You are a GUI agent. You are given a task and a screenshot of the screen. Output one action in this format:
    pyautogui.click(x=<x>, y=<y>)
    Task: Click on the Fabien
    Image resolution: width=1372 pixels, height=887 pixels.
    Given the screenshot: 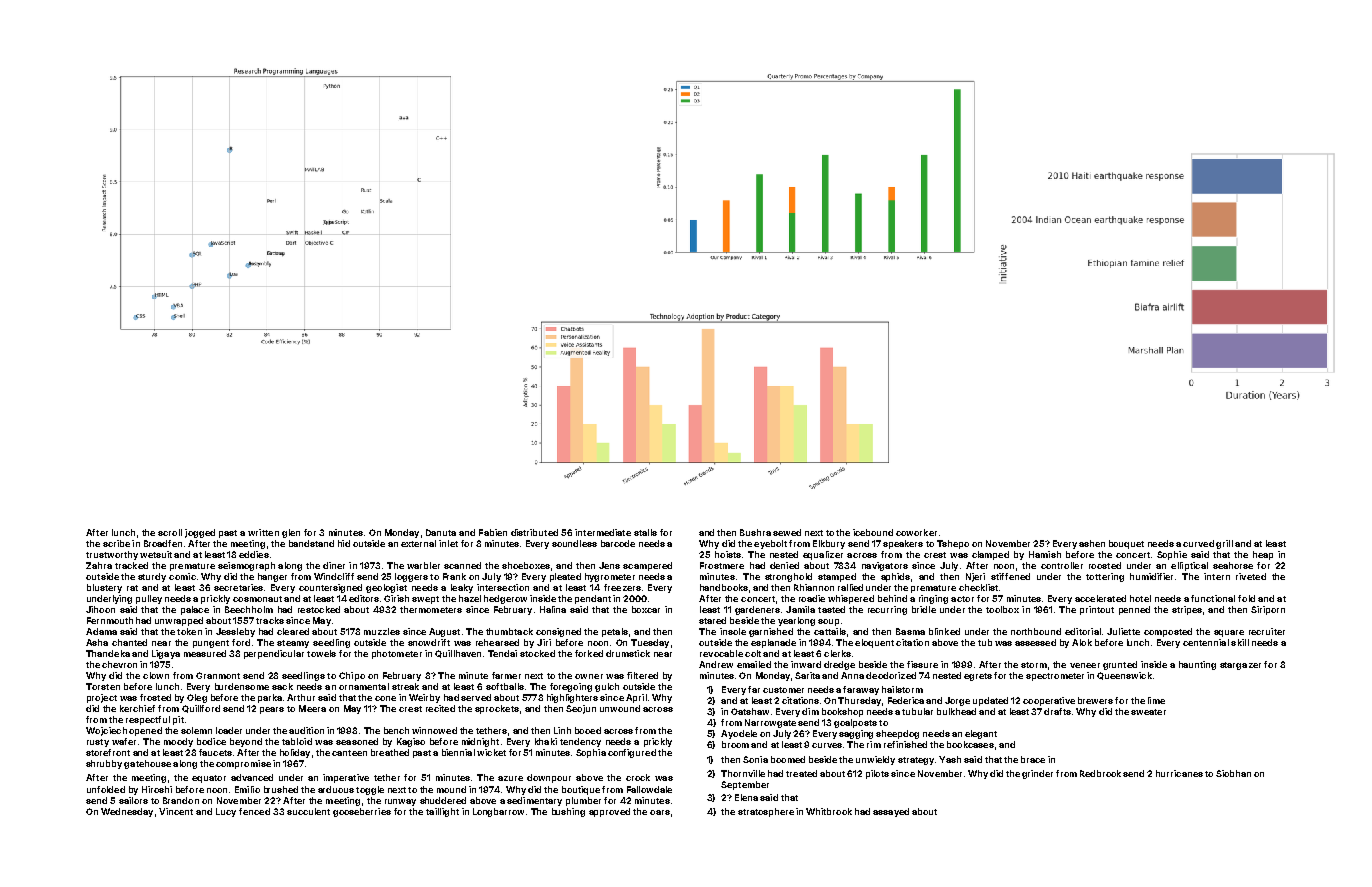 What is the action you would take?
    pyautogui.click(x=493, y=532)
